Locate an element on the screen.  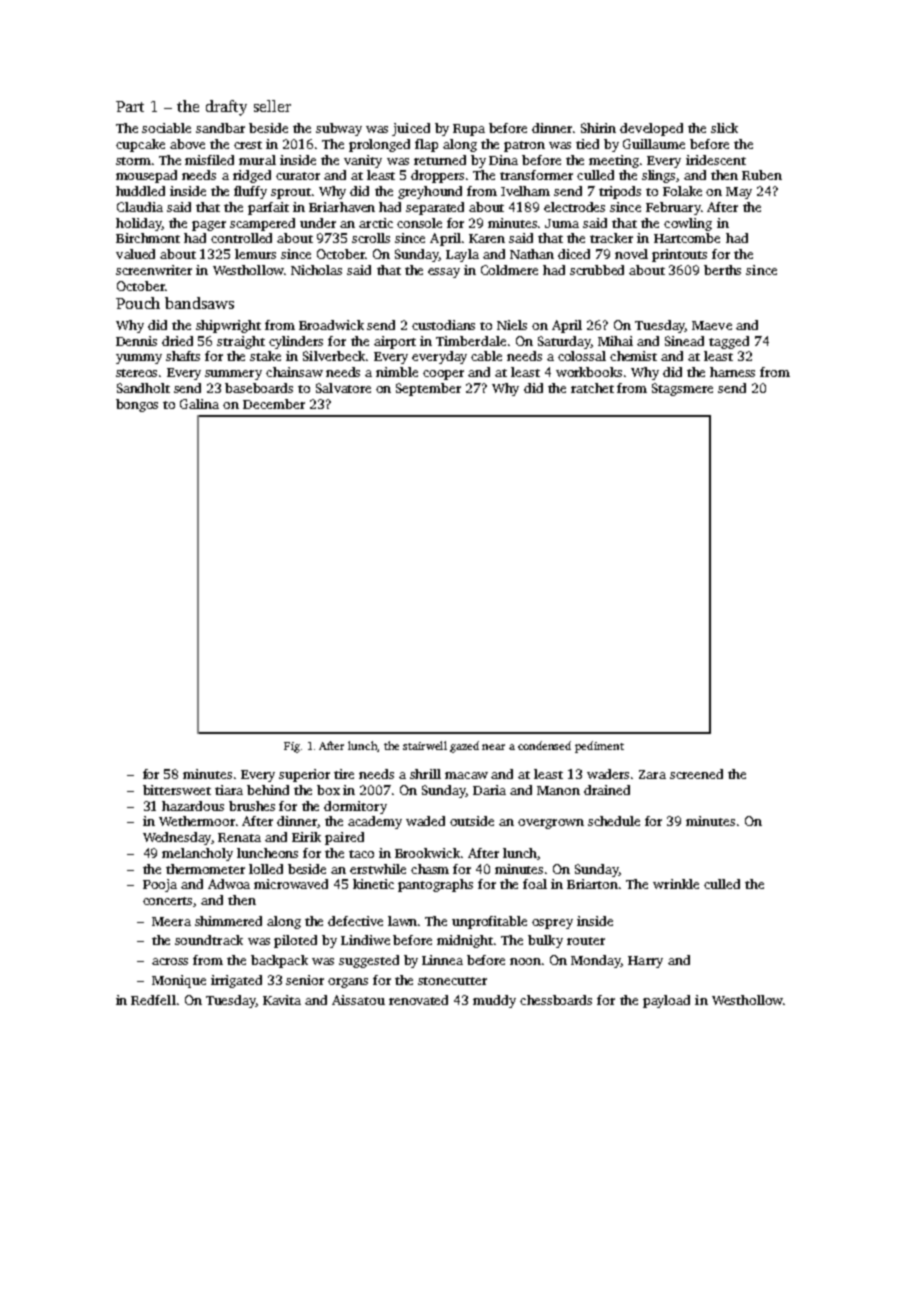
Shirin is located at coordinates (598, 128).
